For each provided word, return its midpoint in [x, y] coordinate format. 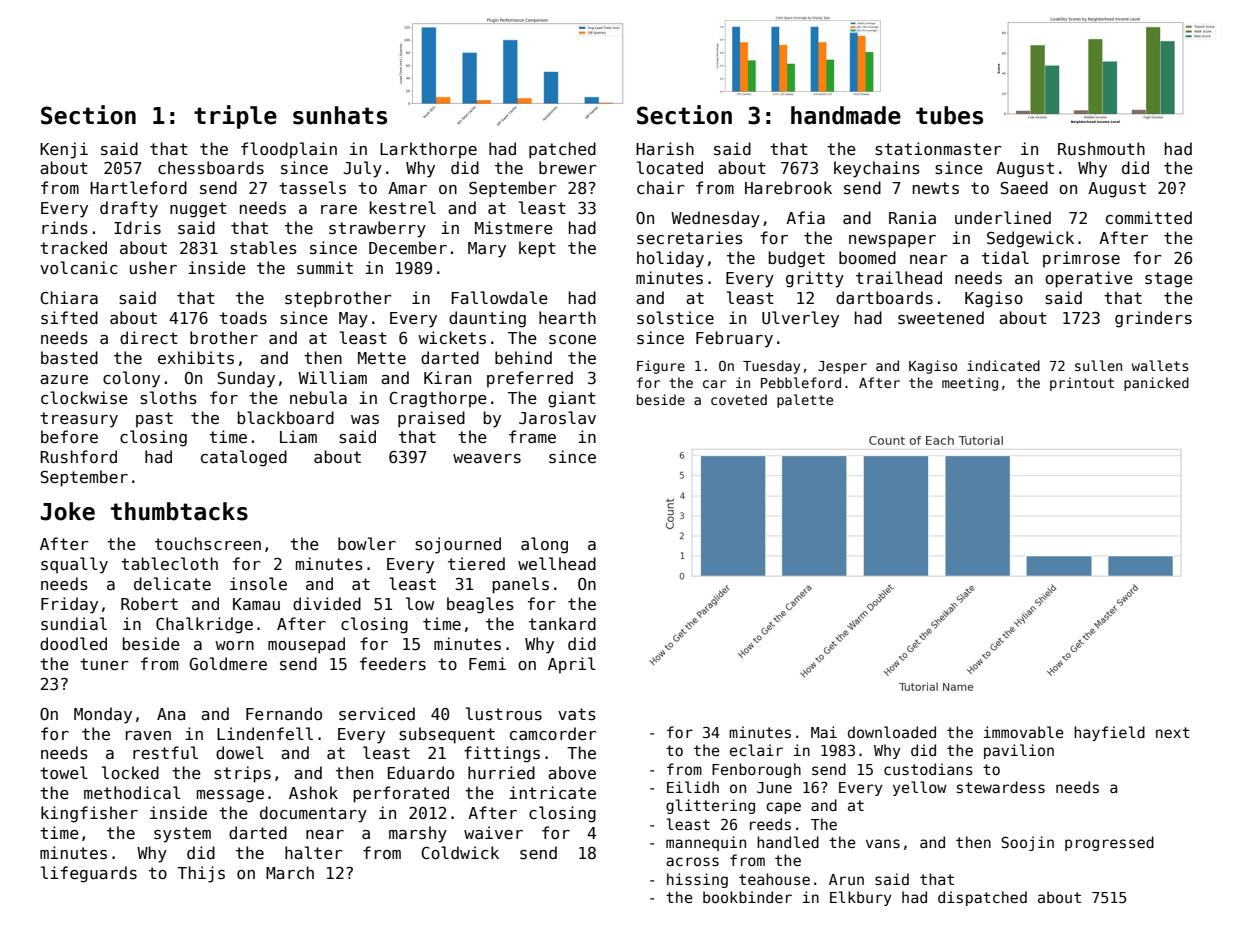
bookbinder [747, 897]
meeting [970, 384]
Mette [382, 358]
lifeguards [89, 874]
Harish [665, 149]
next [1173, 732]
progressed [1109, 843]
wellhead [557, 563]
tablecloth [169, 563]
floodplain [289, 150]
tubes [949, 115]
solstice [675, 318]
